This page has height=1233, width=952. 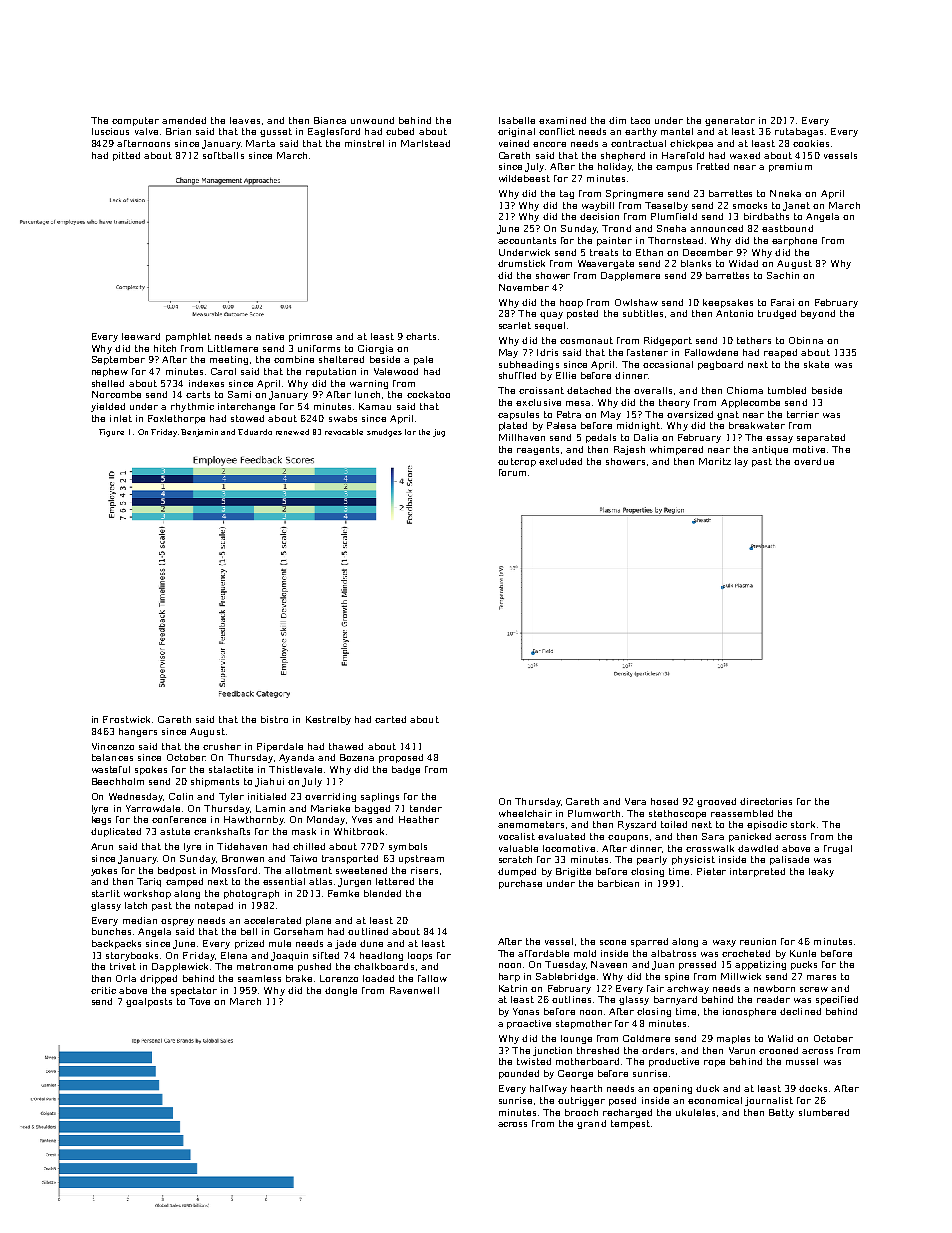 I want to click on osprey, so click(x=177, y=922).
